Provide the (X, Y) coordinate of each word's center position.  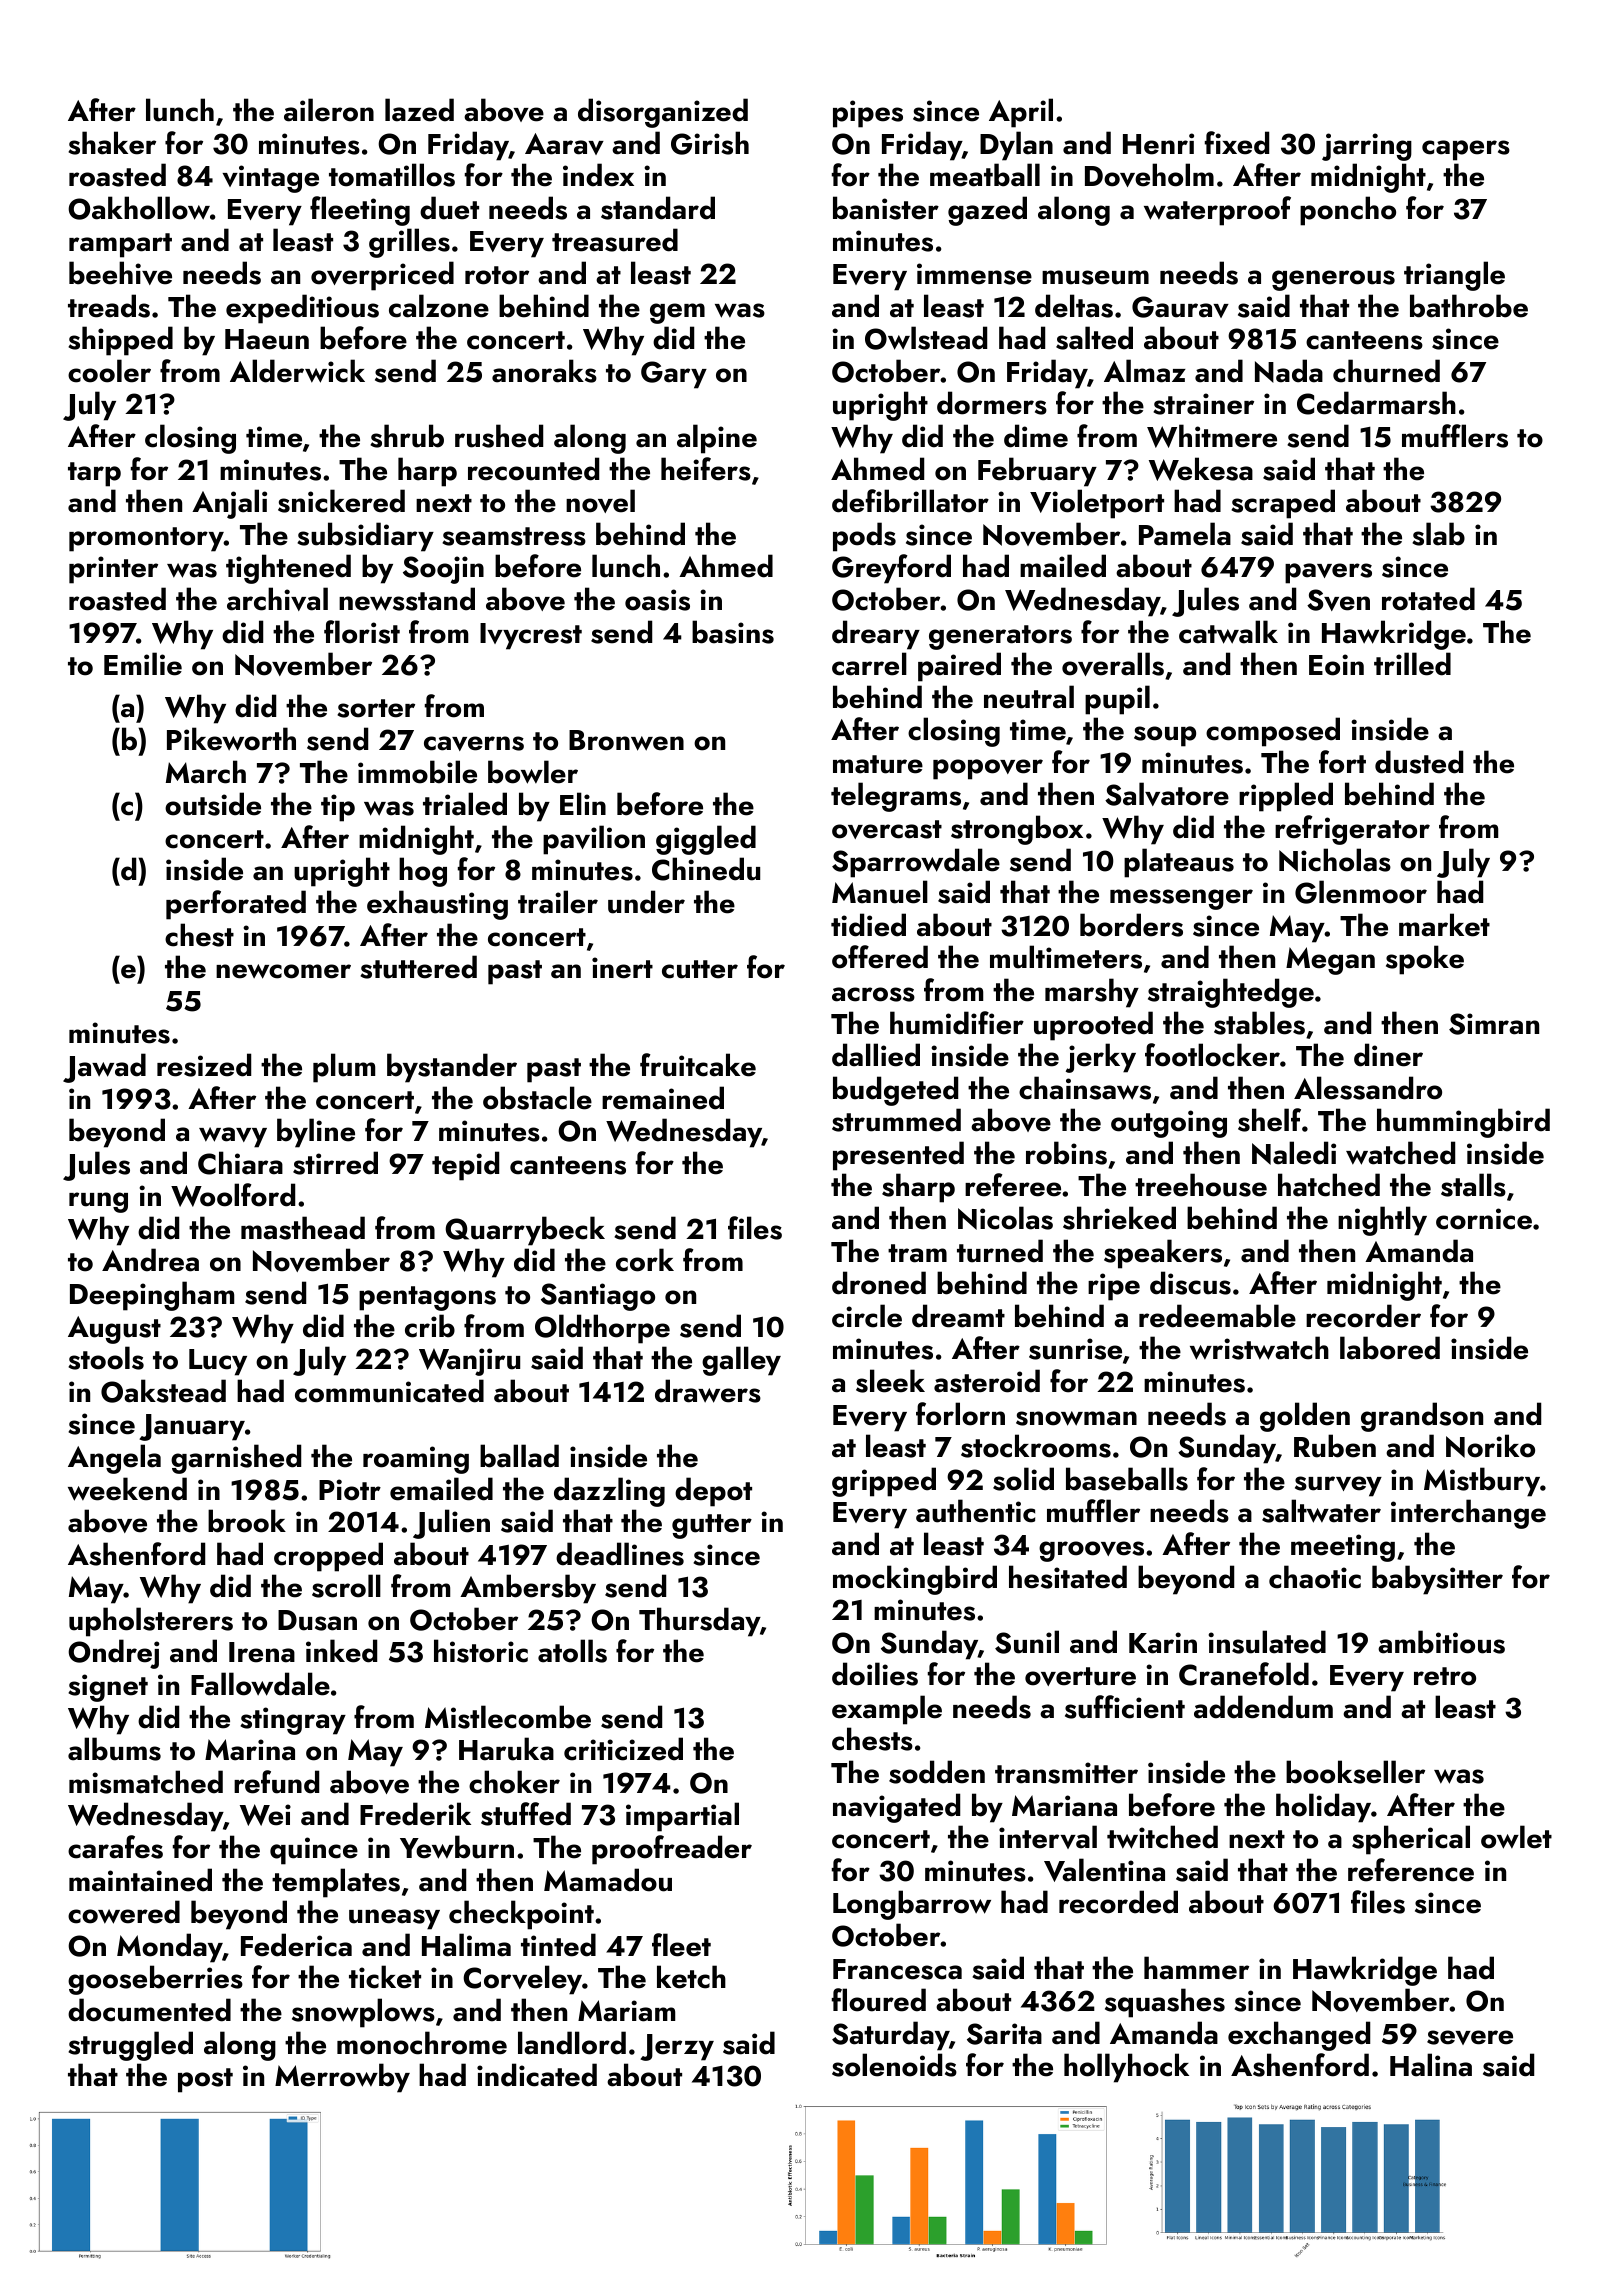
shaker (112, 143)
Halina (1431, 2065)
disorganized (663, 113)
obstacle (537, 1098)
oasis (657, 600)
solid (1023, 1479)
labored (1390, 1348)
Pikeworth (231, 739)
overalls (1113, 664)
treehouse (1201, 1185)
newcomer (283, 971)
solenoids (894, 2065)
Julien (451, 1524)
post (205, 2080)
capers (1466, 150)
